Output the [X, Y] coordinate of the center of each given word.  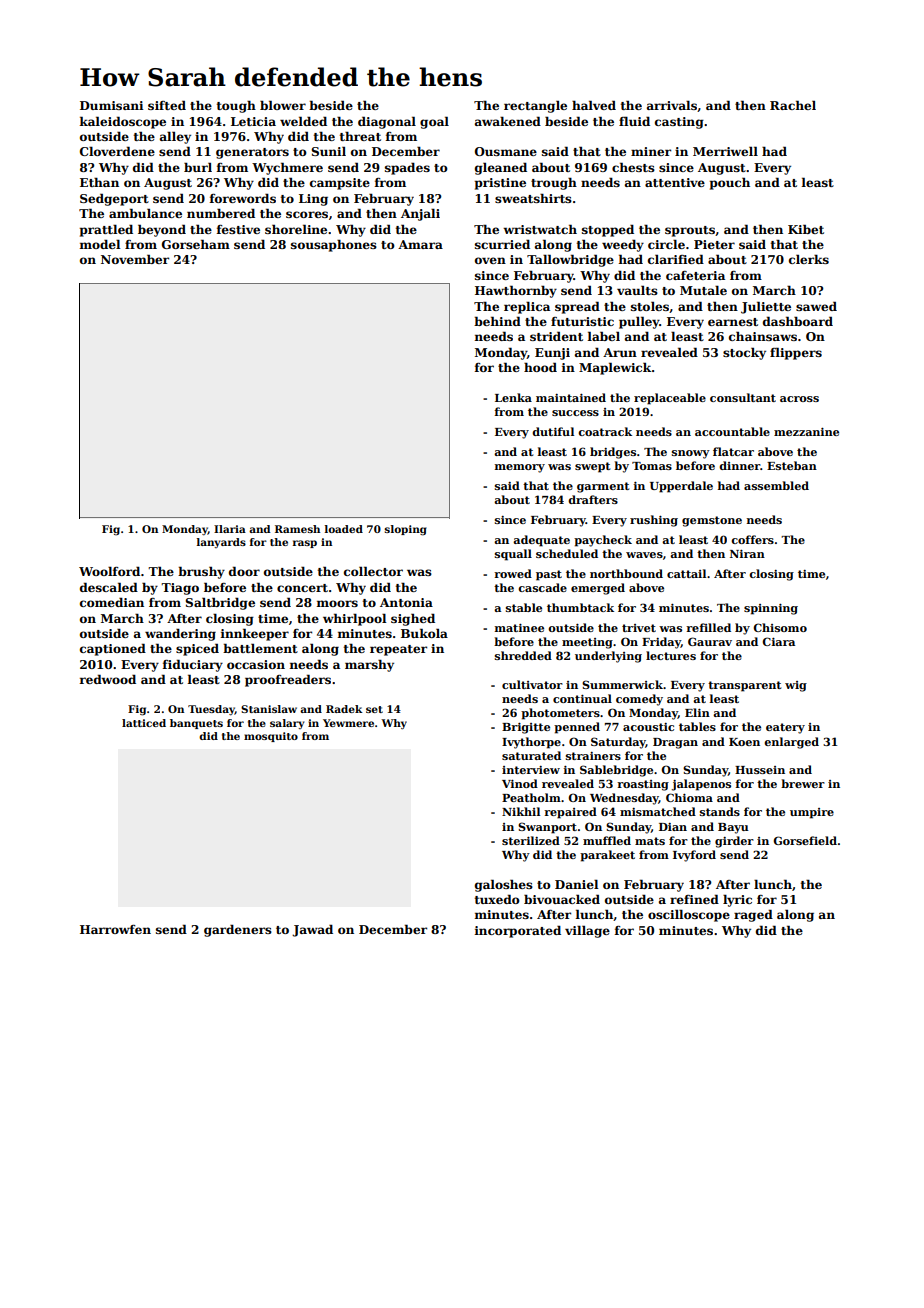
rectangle [535, 106]
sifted [167, 105]
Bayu [733, 828]
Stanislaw [269, 709]
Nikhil [521, 811]
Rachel [793, 105]
